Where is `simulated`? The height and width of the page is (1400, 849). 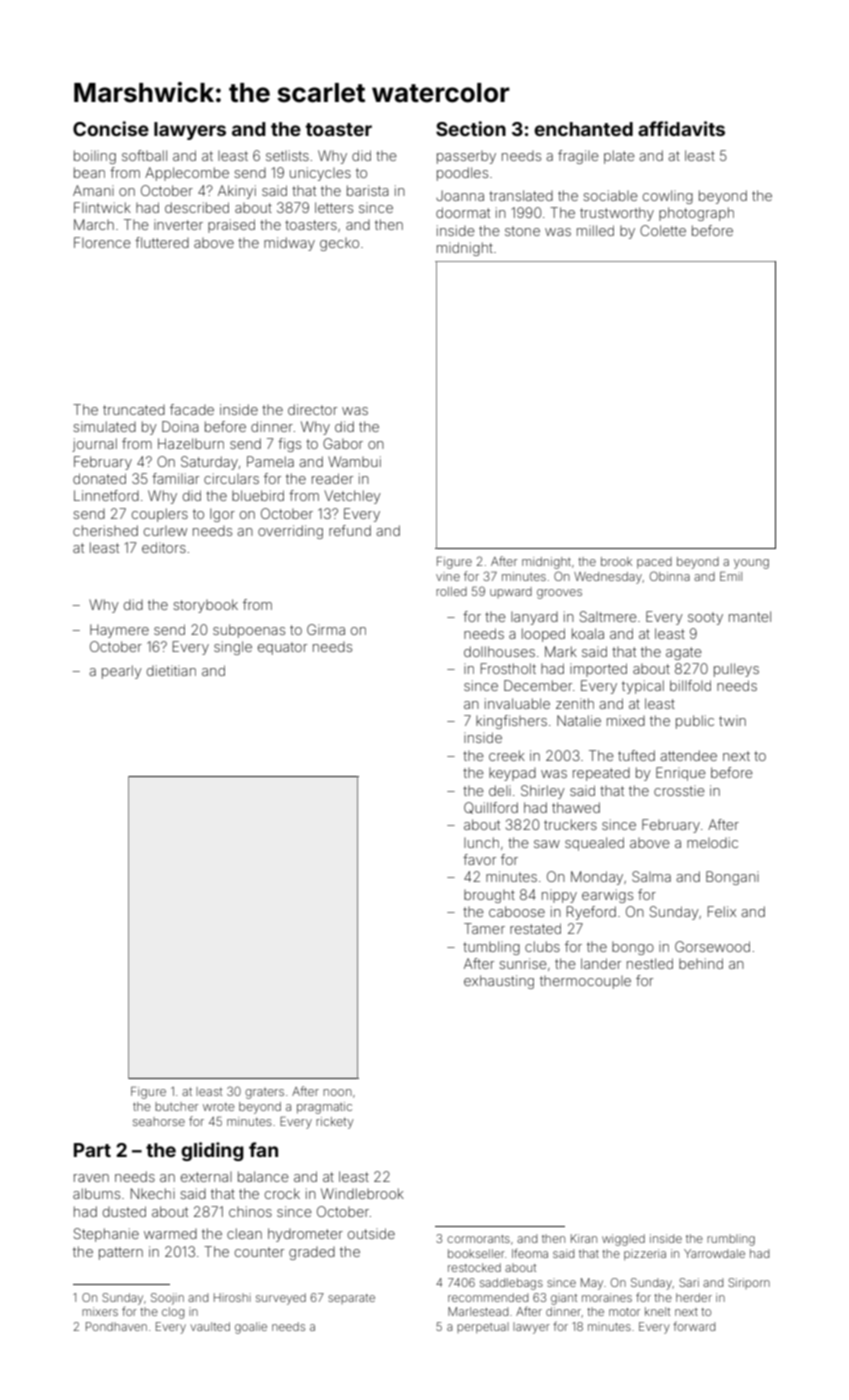
simulated is located at coordinates (104, 426).
